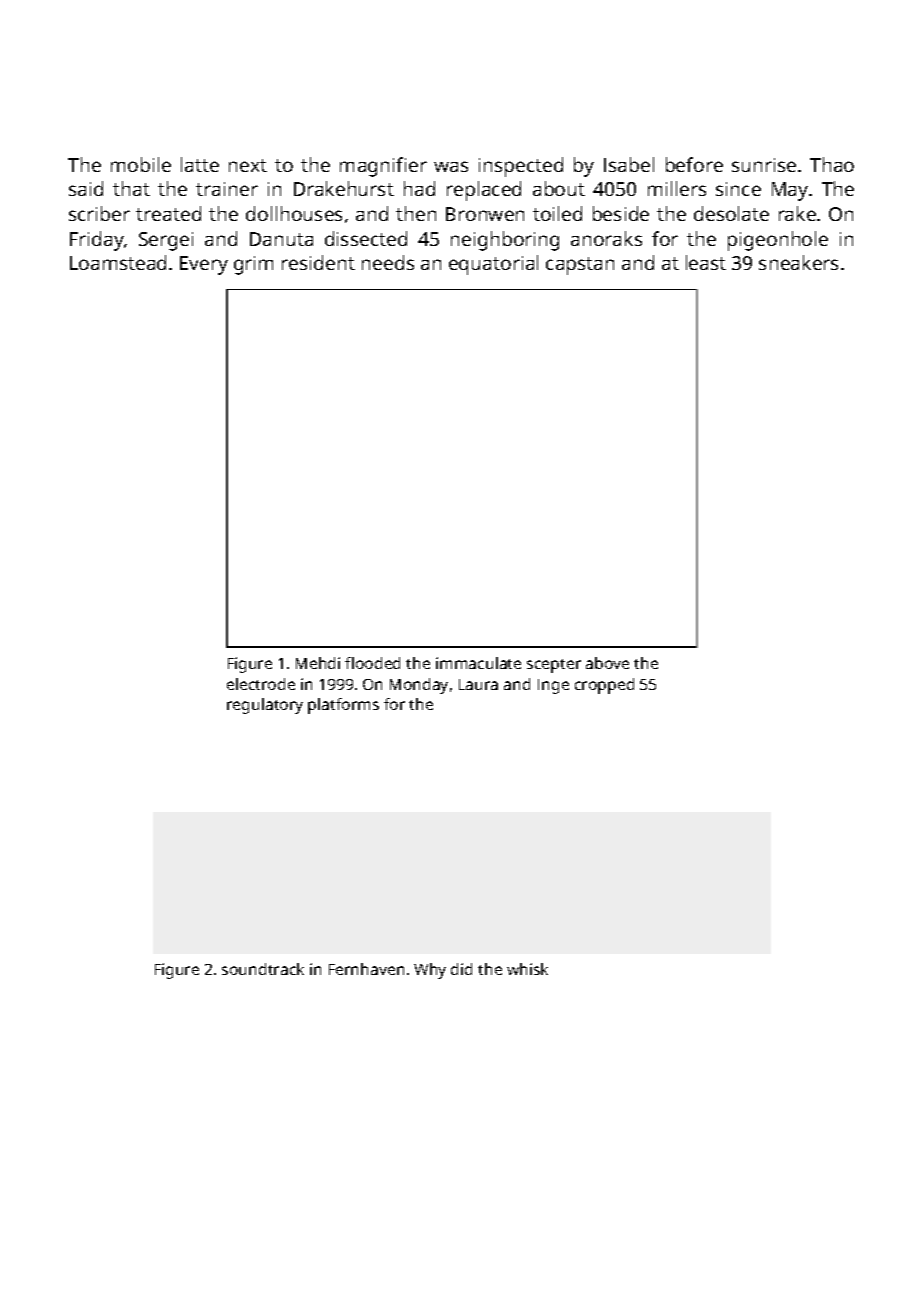 The height and width of the screenshot is (1311, 924). Describe the element at coordinates (493, 265) in the screenshot. I see `equatorial` at that location.
